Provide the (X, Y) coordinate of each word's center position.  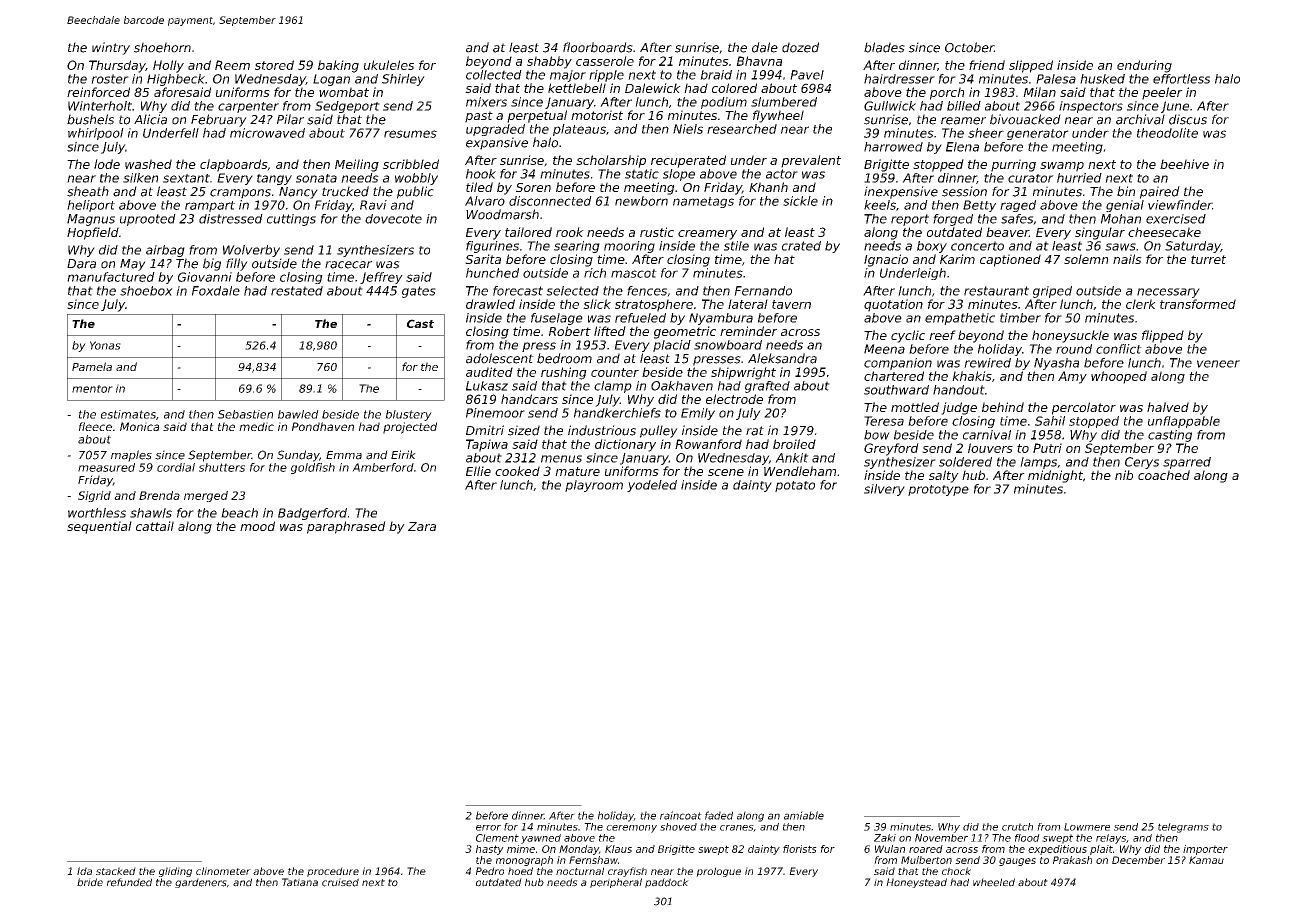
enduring (1144, 66)
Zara (422, 526)
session (964, 191)
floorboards (598, 47)
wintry (111, 48)
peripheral (616, 883)
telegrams (1183, 828)
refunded (129, 882)
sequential (99, 527)
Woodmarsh (502, 214)
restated (297, 291)
